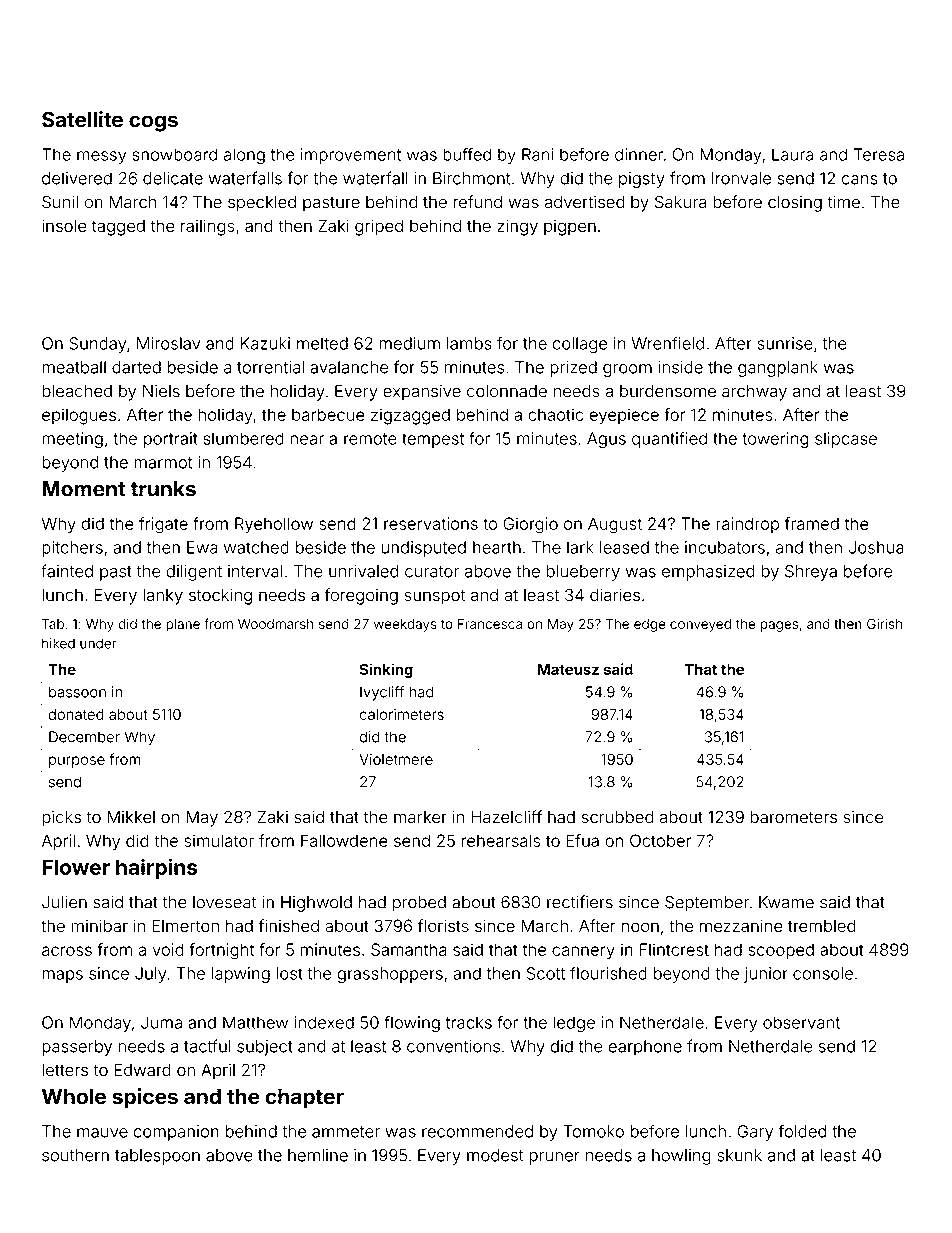  Describe the element at coordinates (174, 154) in the page. I see `snowboard` at that location.
